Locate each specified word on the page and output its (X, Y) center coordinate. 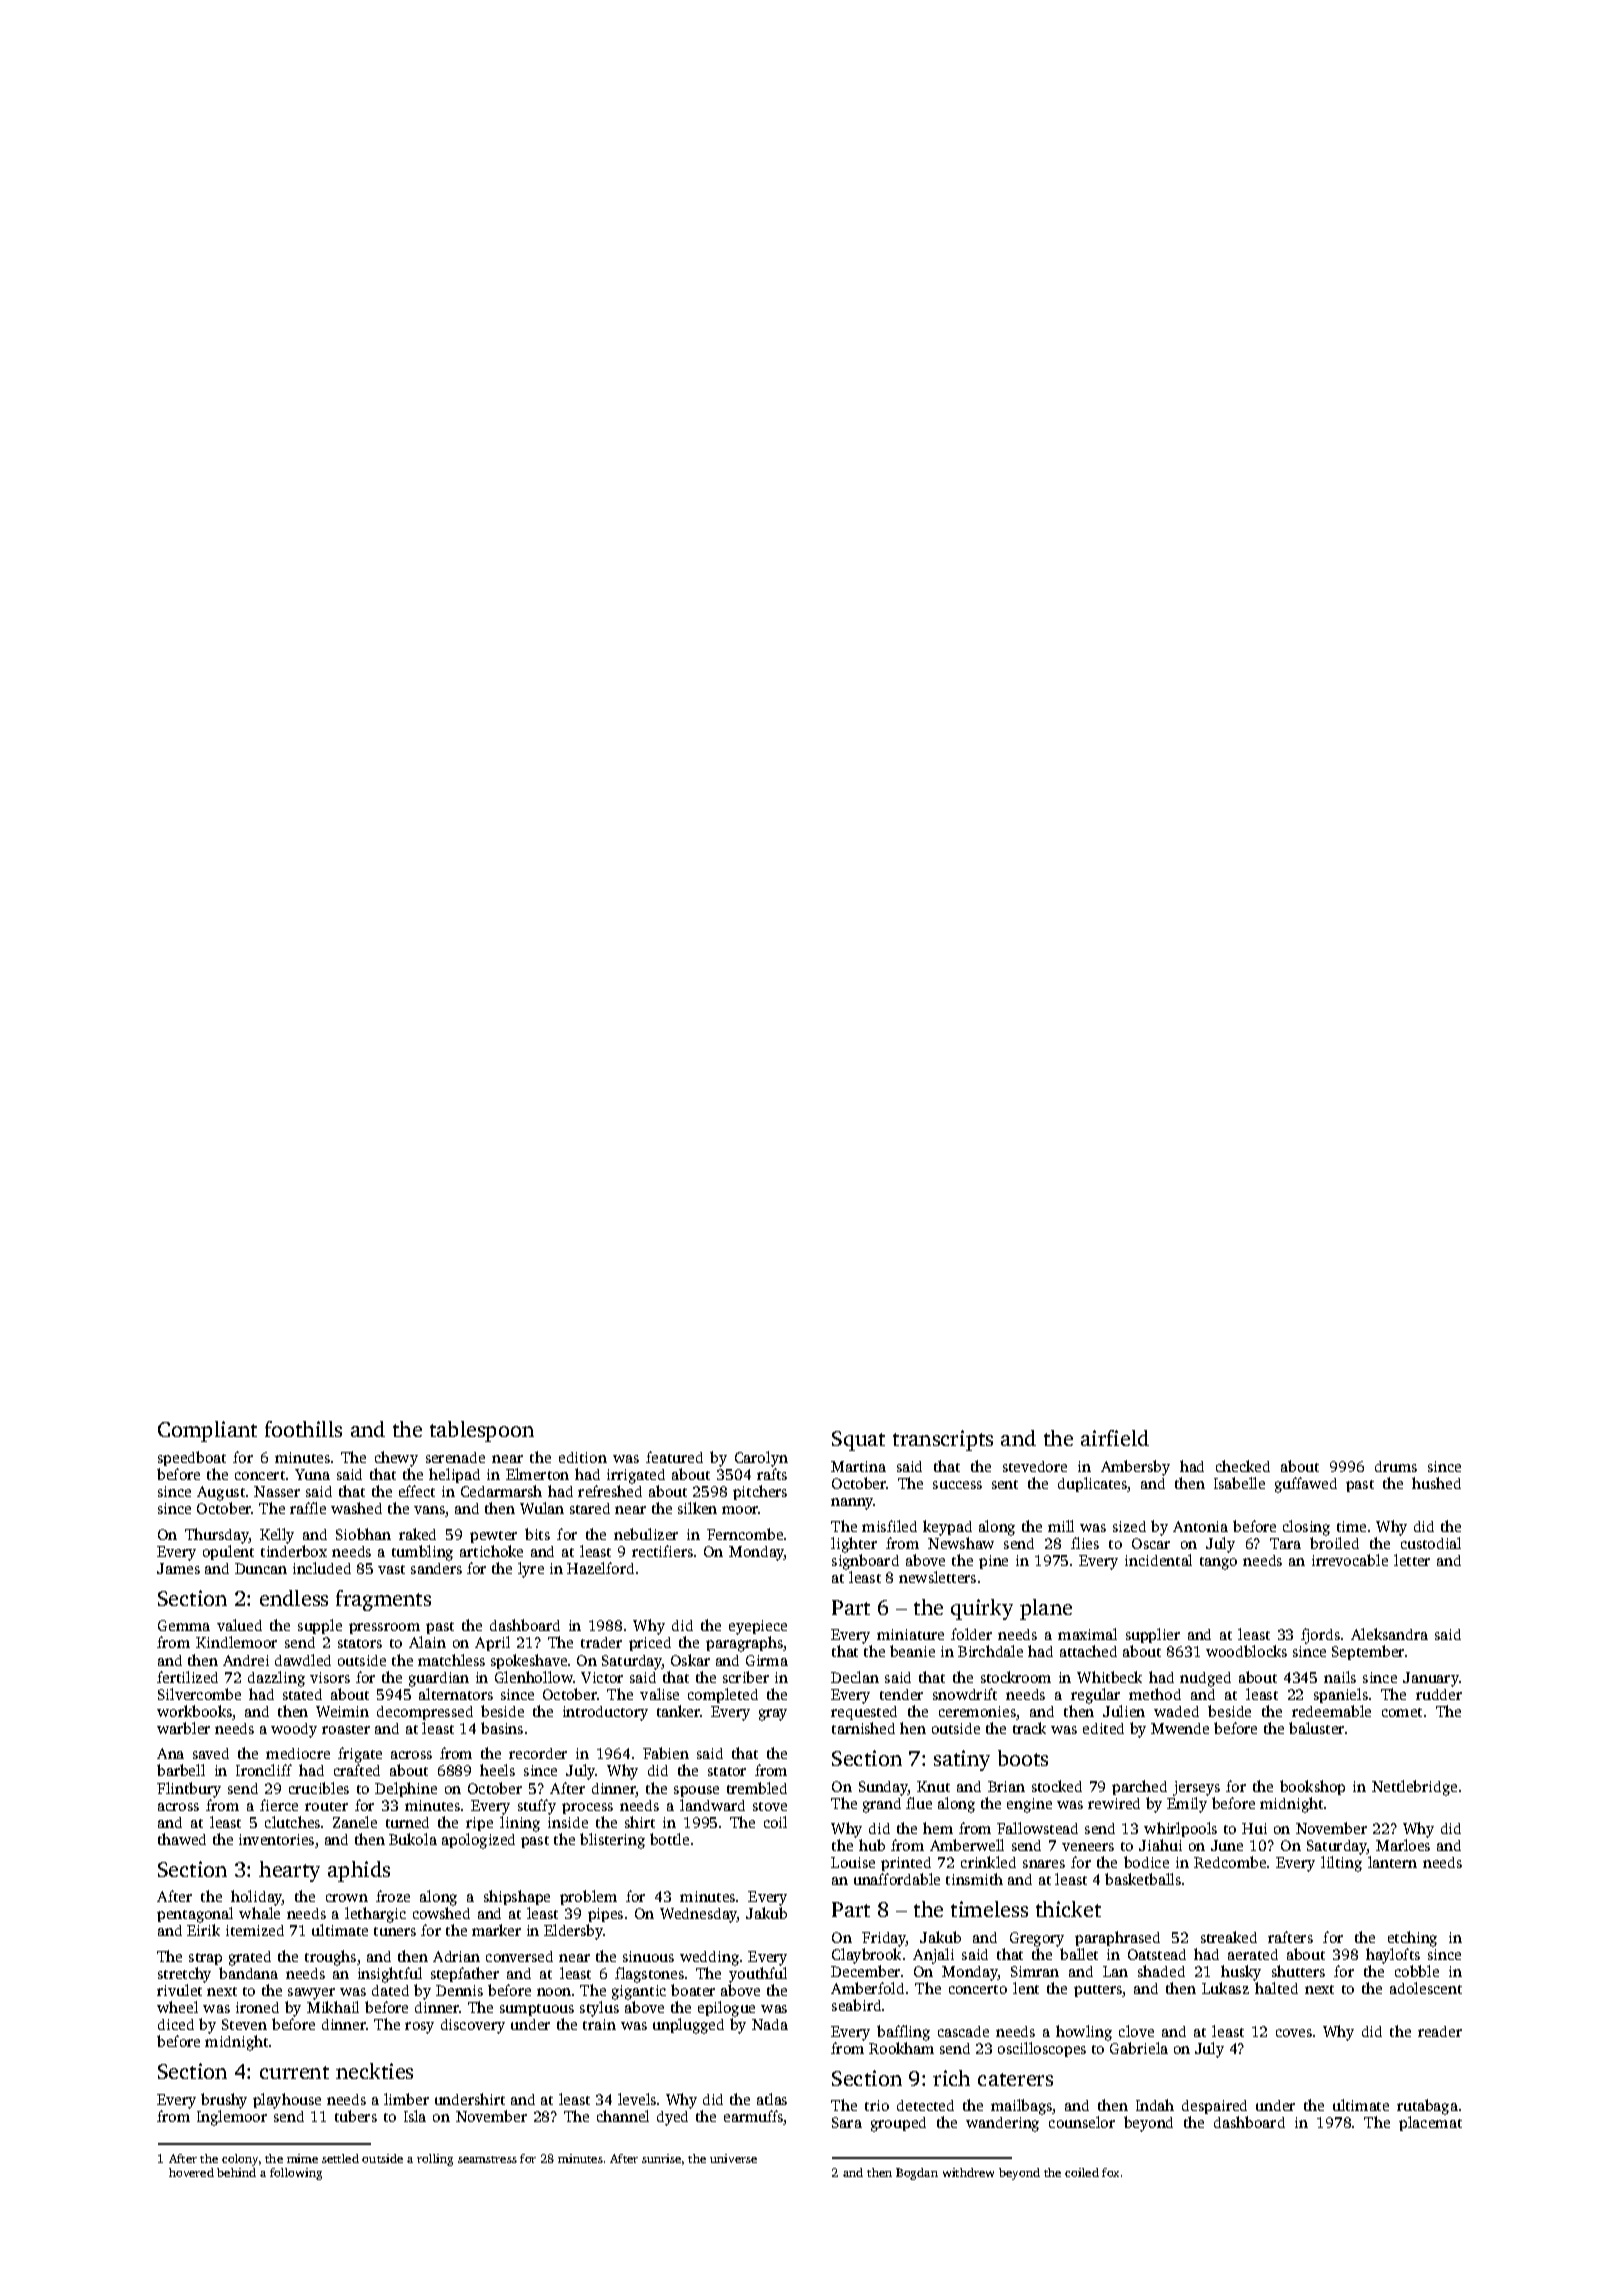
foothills (303, 1429)
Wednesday (698, 1915)
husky (1241, 1973)
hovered (191, 2172)
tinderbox (294, 1551)
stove (770, 1806)
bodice (1146, 1862)
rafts (772, 1474)
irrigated (636, 1476)
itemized (255, 1930)
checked (1243, 1466)
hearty (289, 1871)
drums (1396, 1466)
